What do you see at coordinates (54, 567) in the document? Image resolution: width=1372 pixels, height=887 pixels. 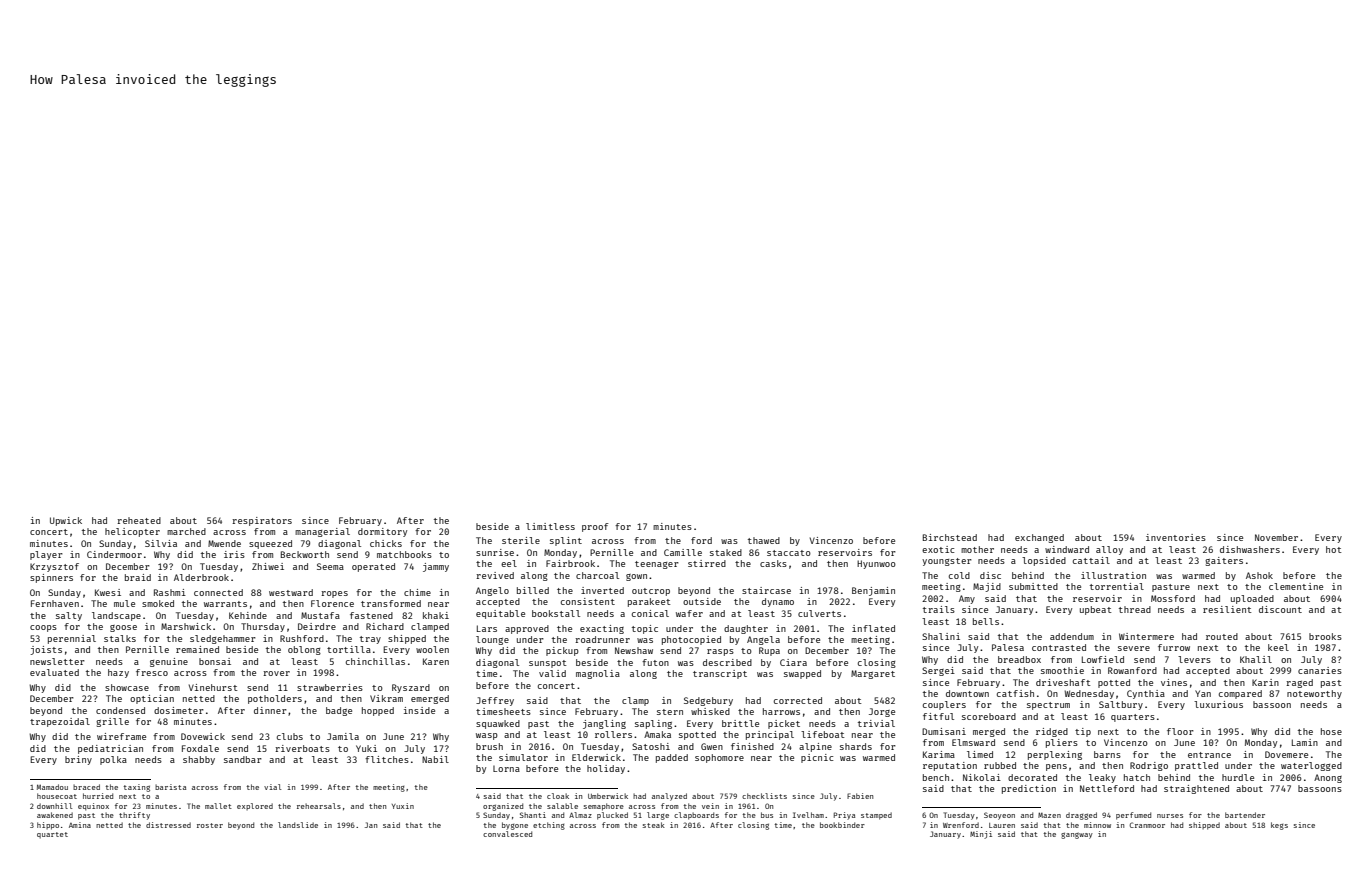 I see `Krzysztof` at bounding box center [54, 567].
